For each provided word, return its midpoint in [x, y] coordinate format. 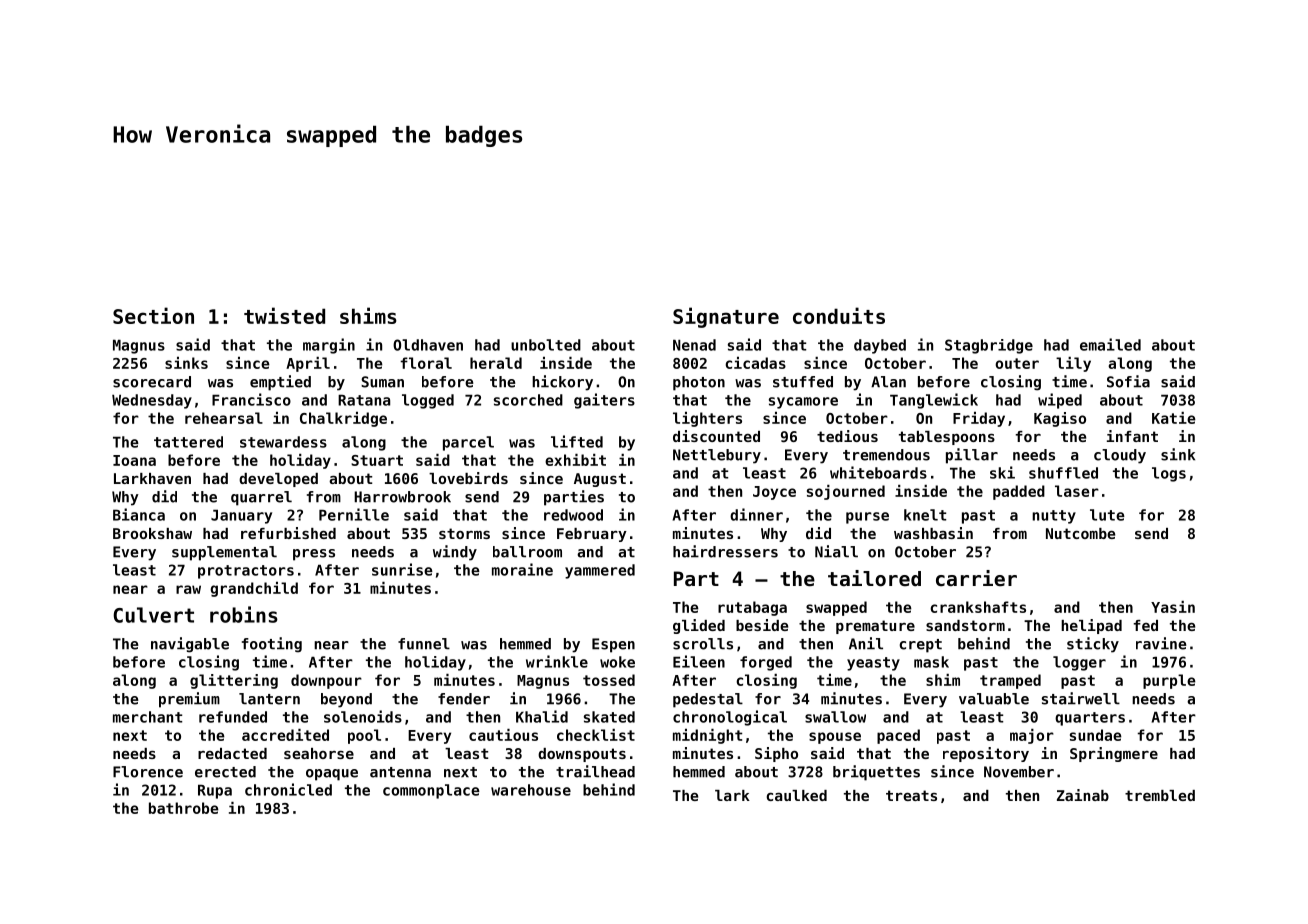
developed [278, 480]
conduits [839, 315]
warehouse [531, 790]
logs [1169, 474]
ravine [1161, 643]
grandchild [254, 589]
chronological [730, 718]
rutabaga [752, 608]
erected [225, 772]
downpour [326, 681]
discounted [716, 436]
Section [153, 315]
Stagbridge [989, 346]
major [1032, 736]
